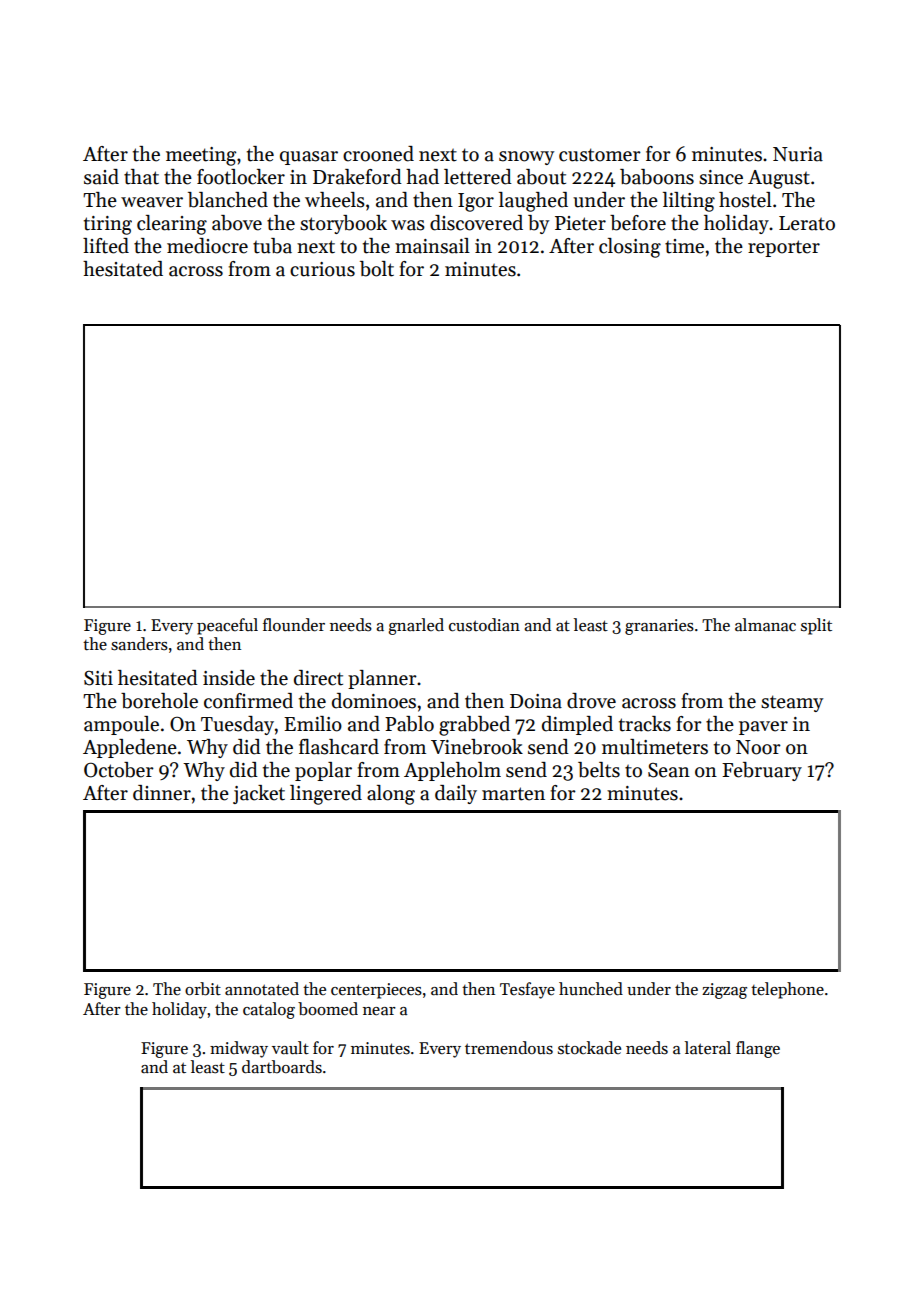 This screenshot has height=1311, width=924. What do you see at coordinates (141, 177) in the screenshot?
I see `that` at bounding box center [141, 177].
